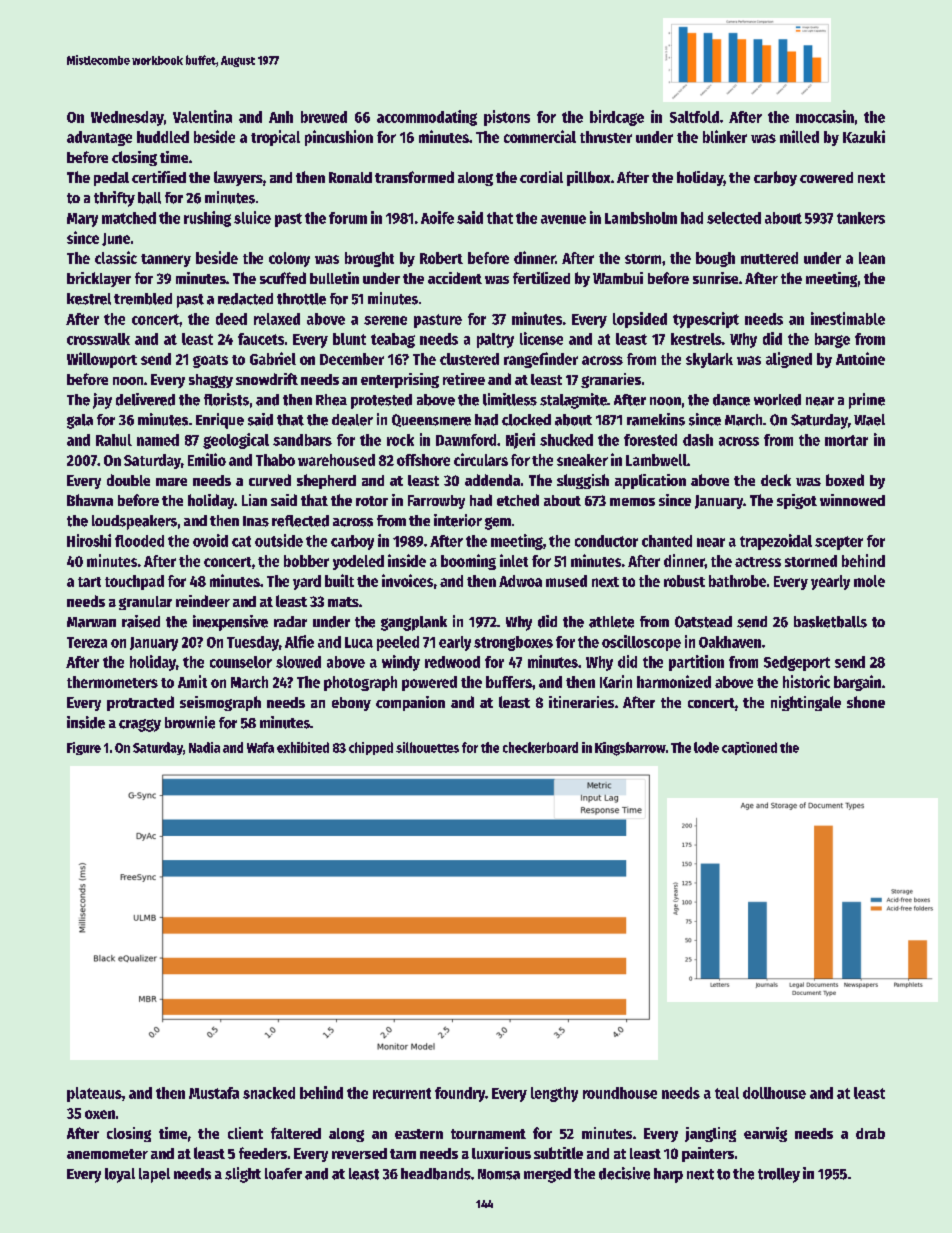  Describe the element at coordinates (617, 118) in the image. I see `birdcage` at that location.
